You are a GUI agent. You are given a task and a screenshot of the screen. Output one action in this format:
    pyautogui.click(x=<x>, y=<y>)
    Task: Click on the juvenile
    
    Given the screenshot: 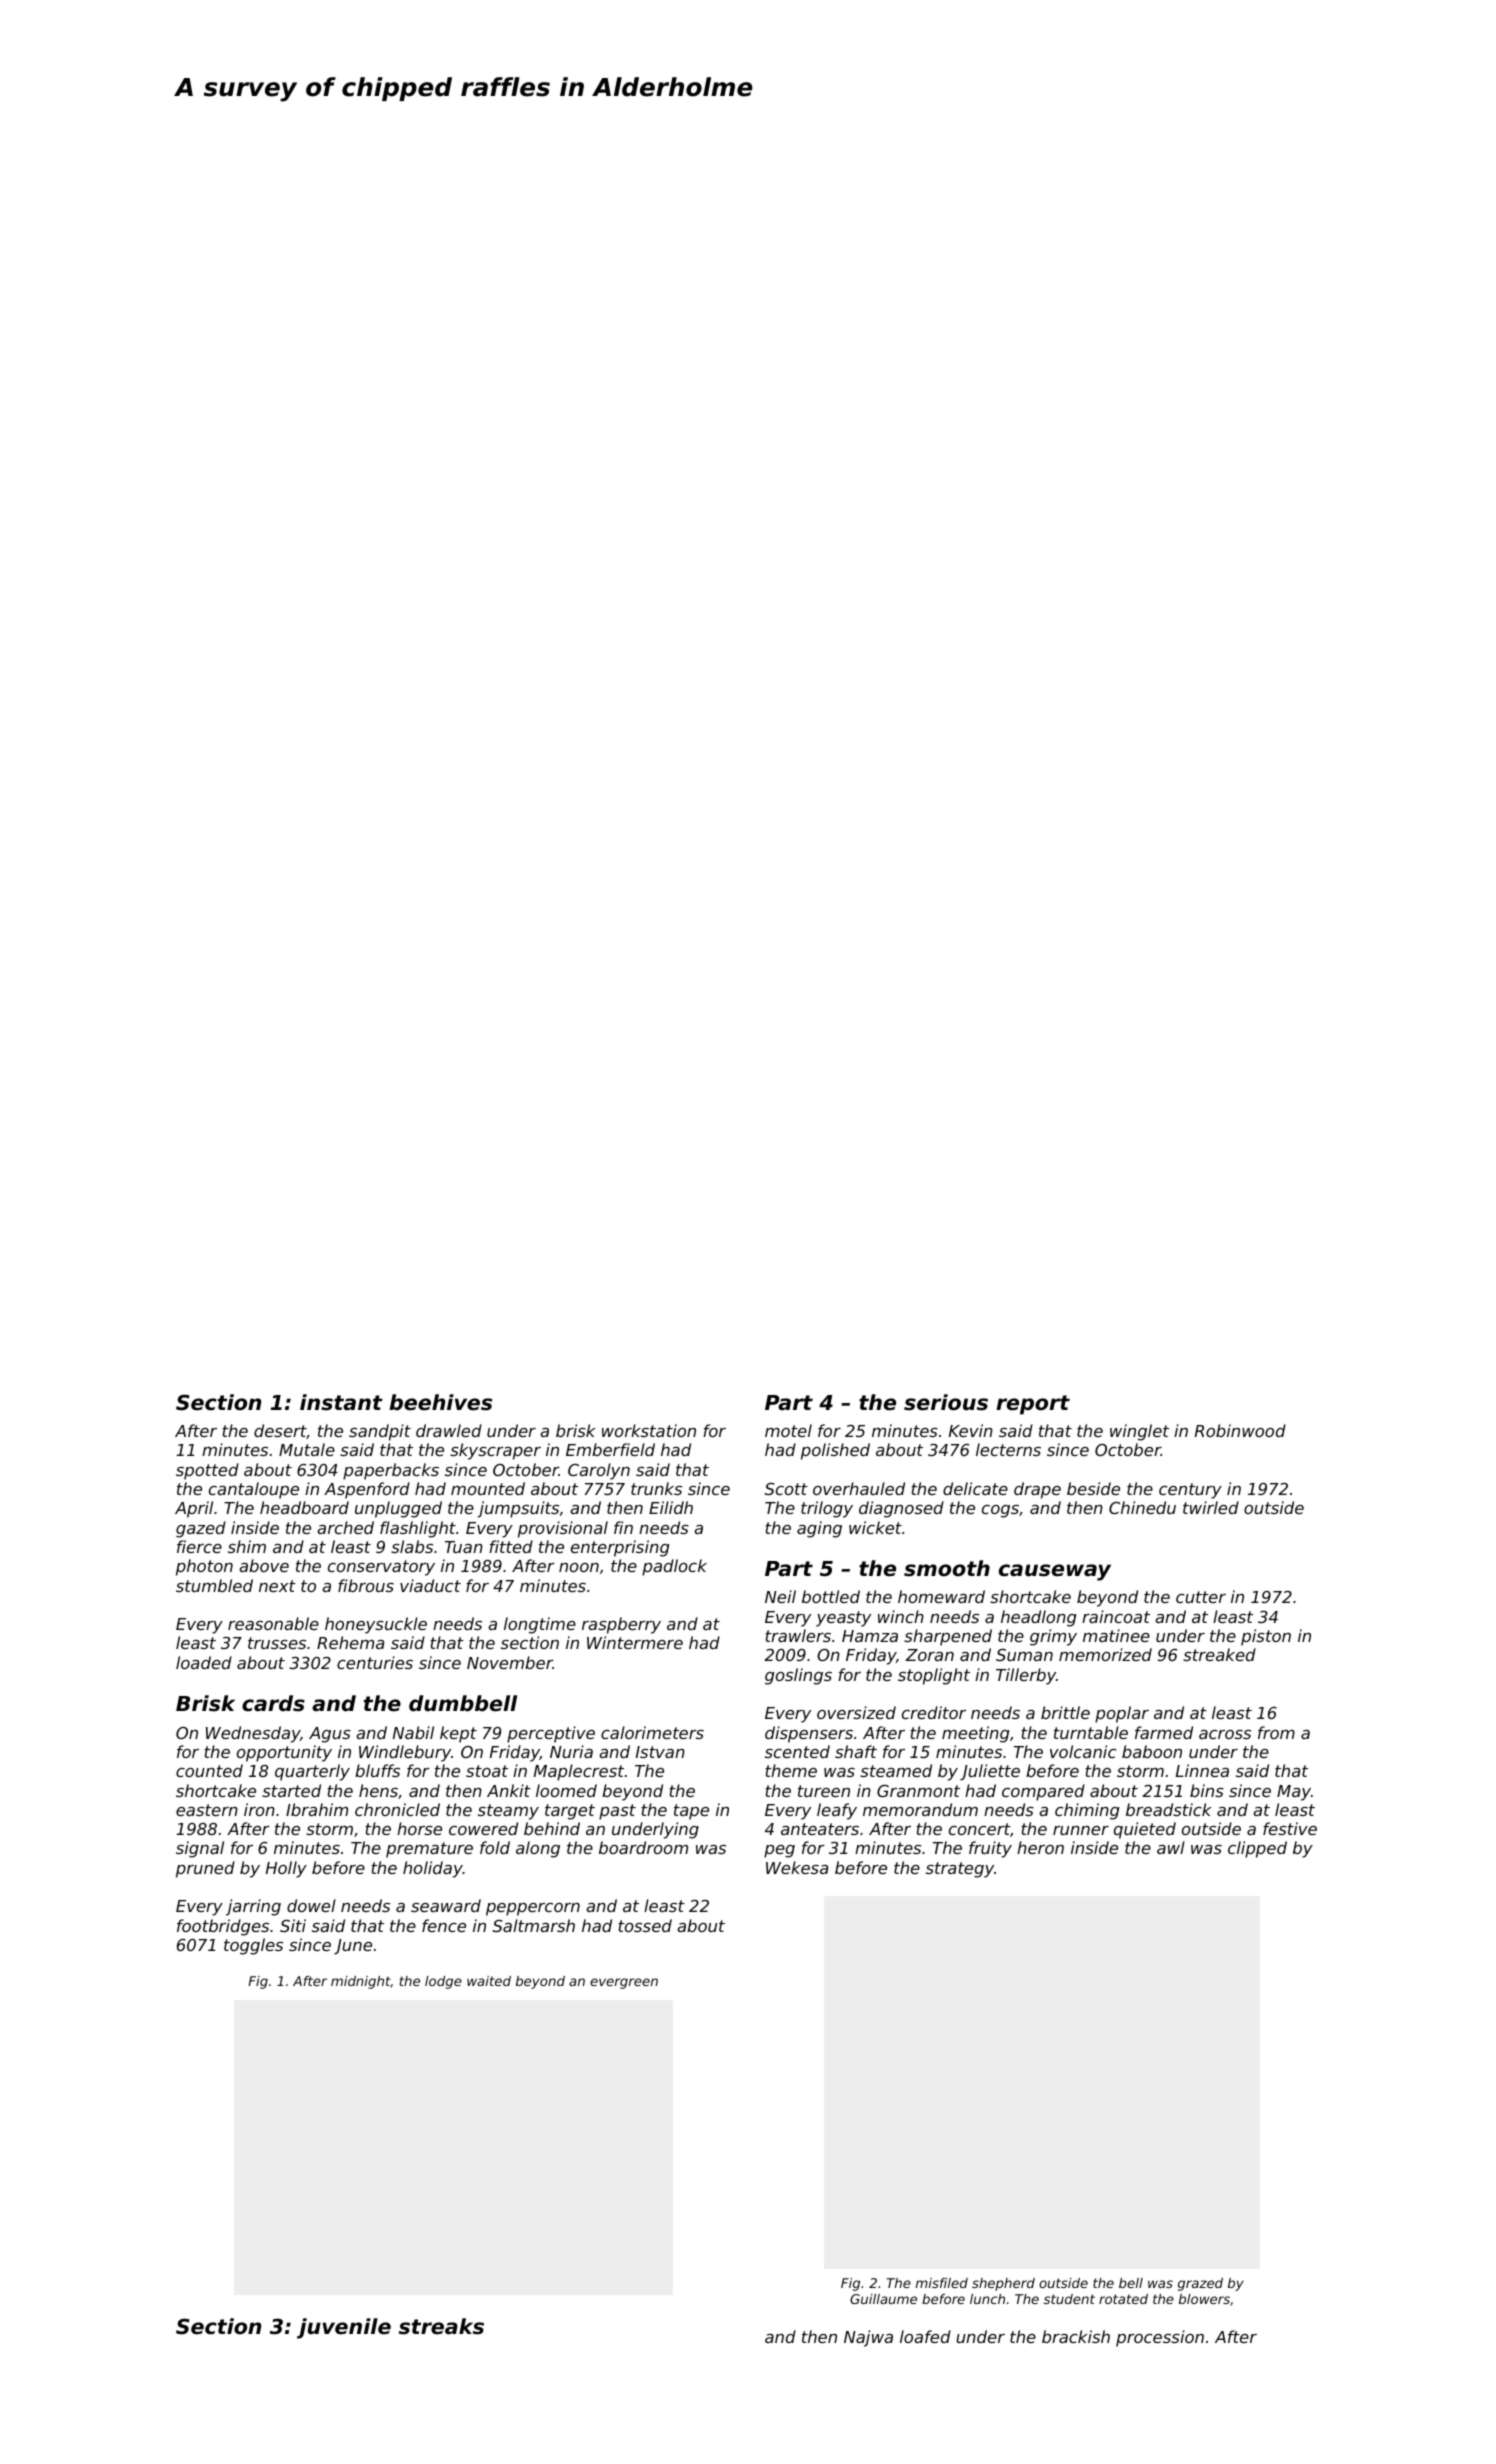 What is the action you would take?
    pyautogui.click(x=344, y=2328)
